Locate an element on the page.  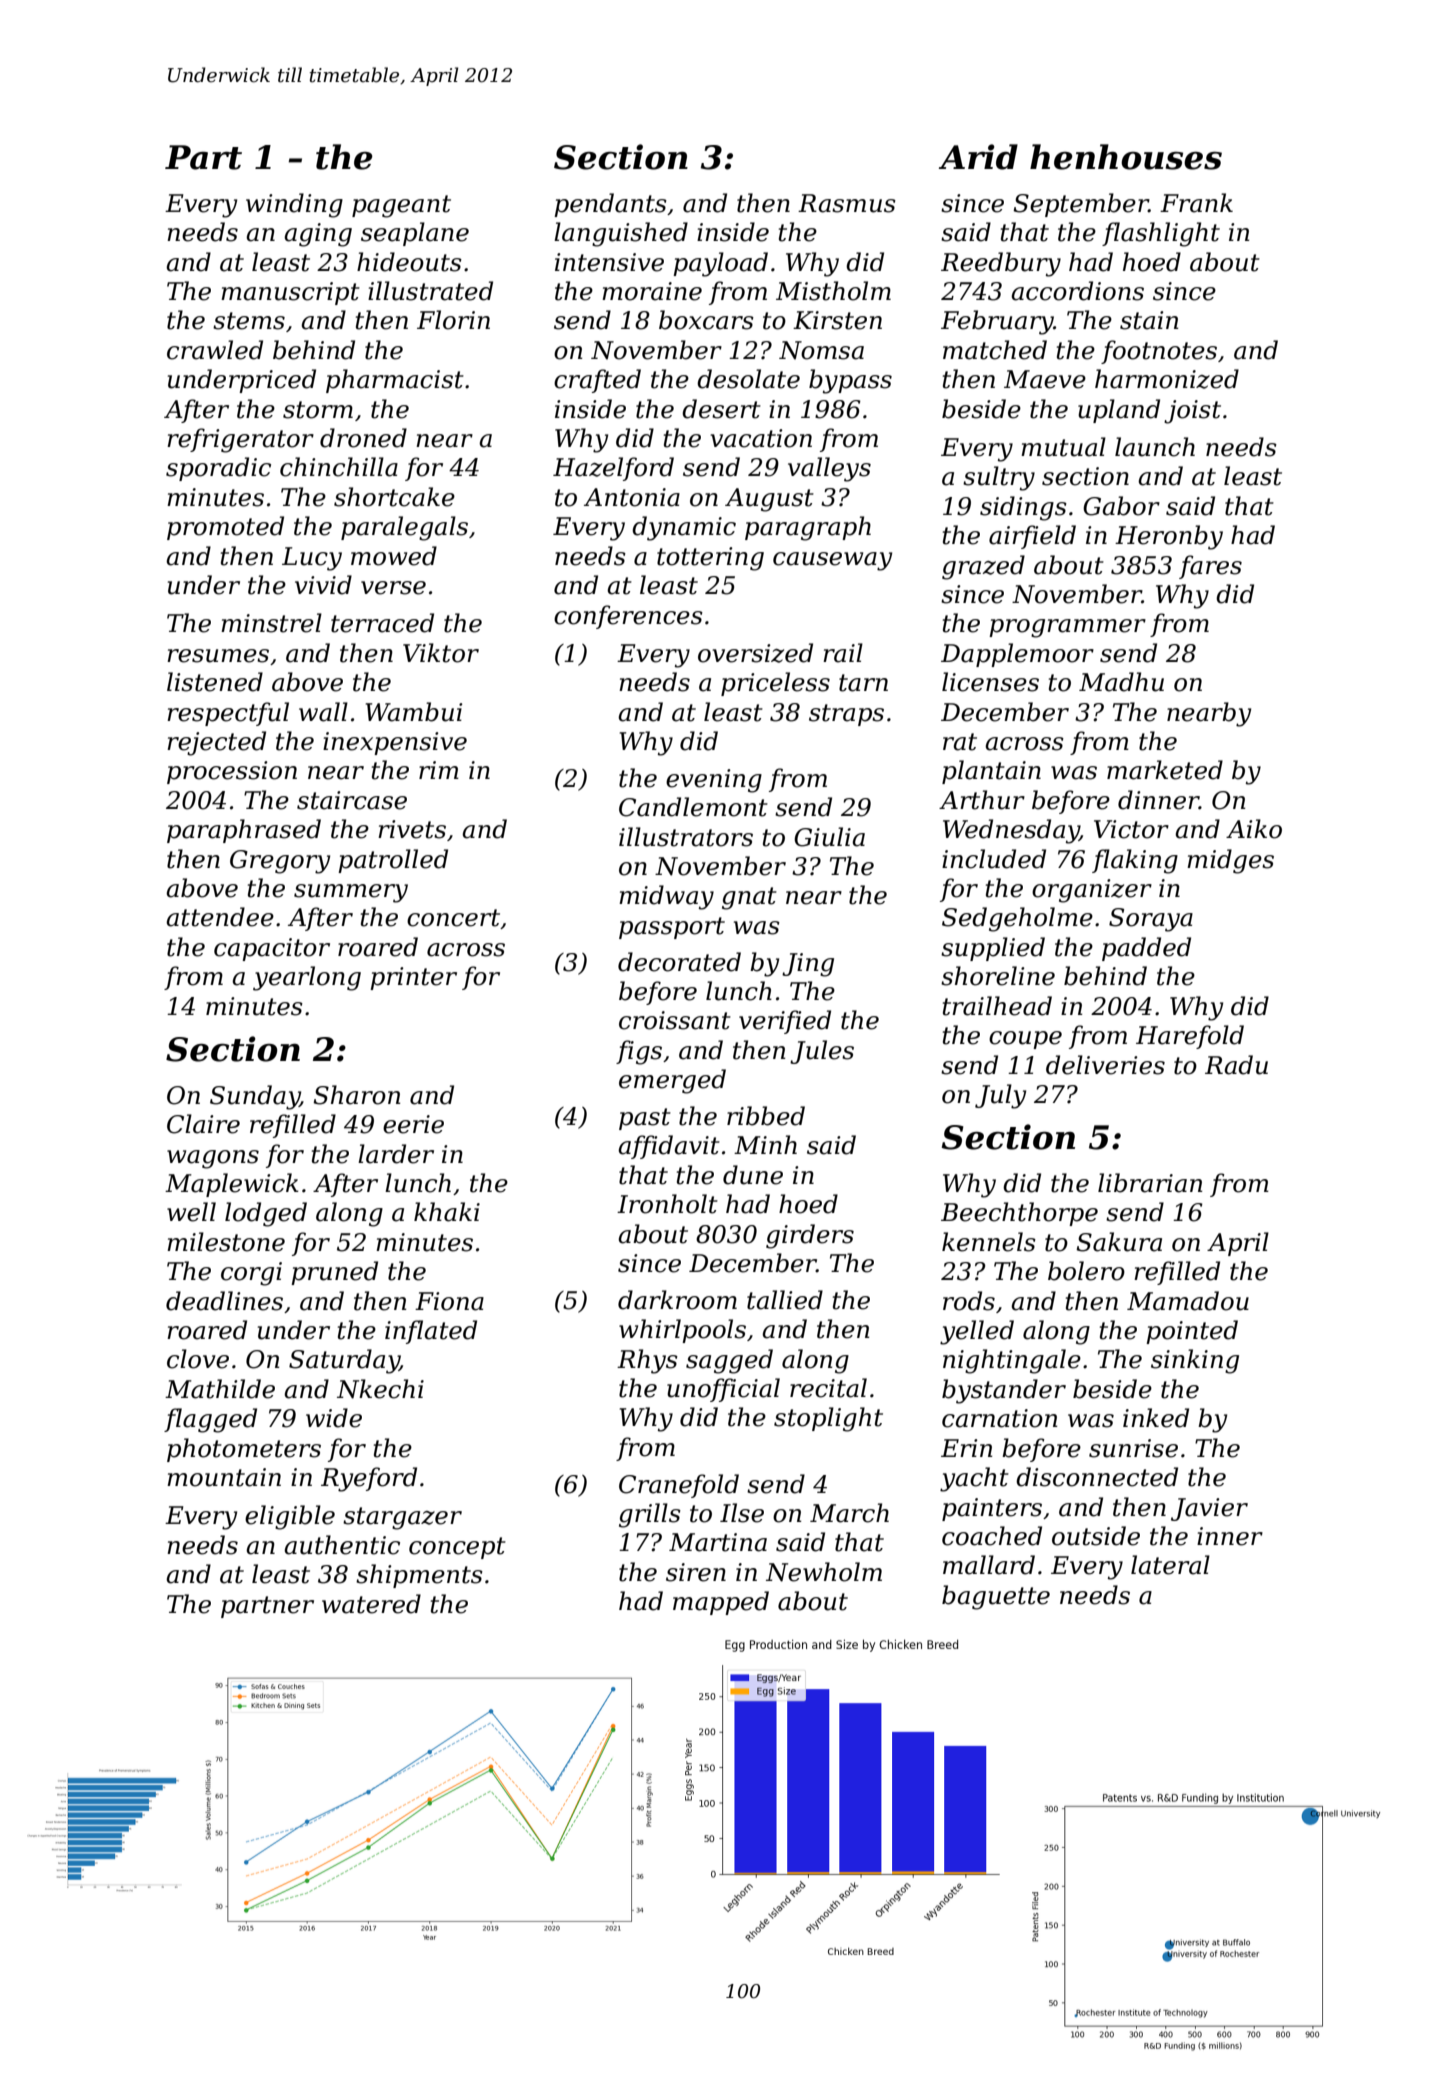
mountain is located at coordinates (224, 1477).
